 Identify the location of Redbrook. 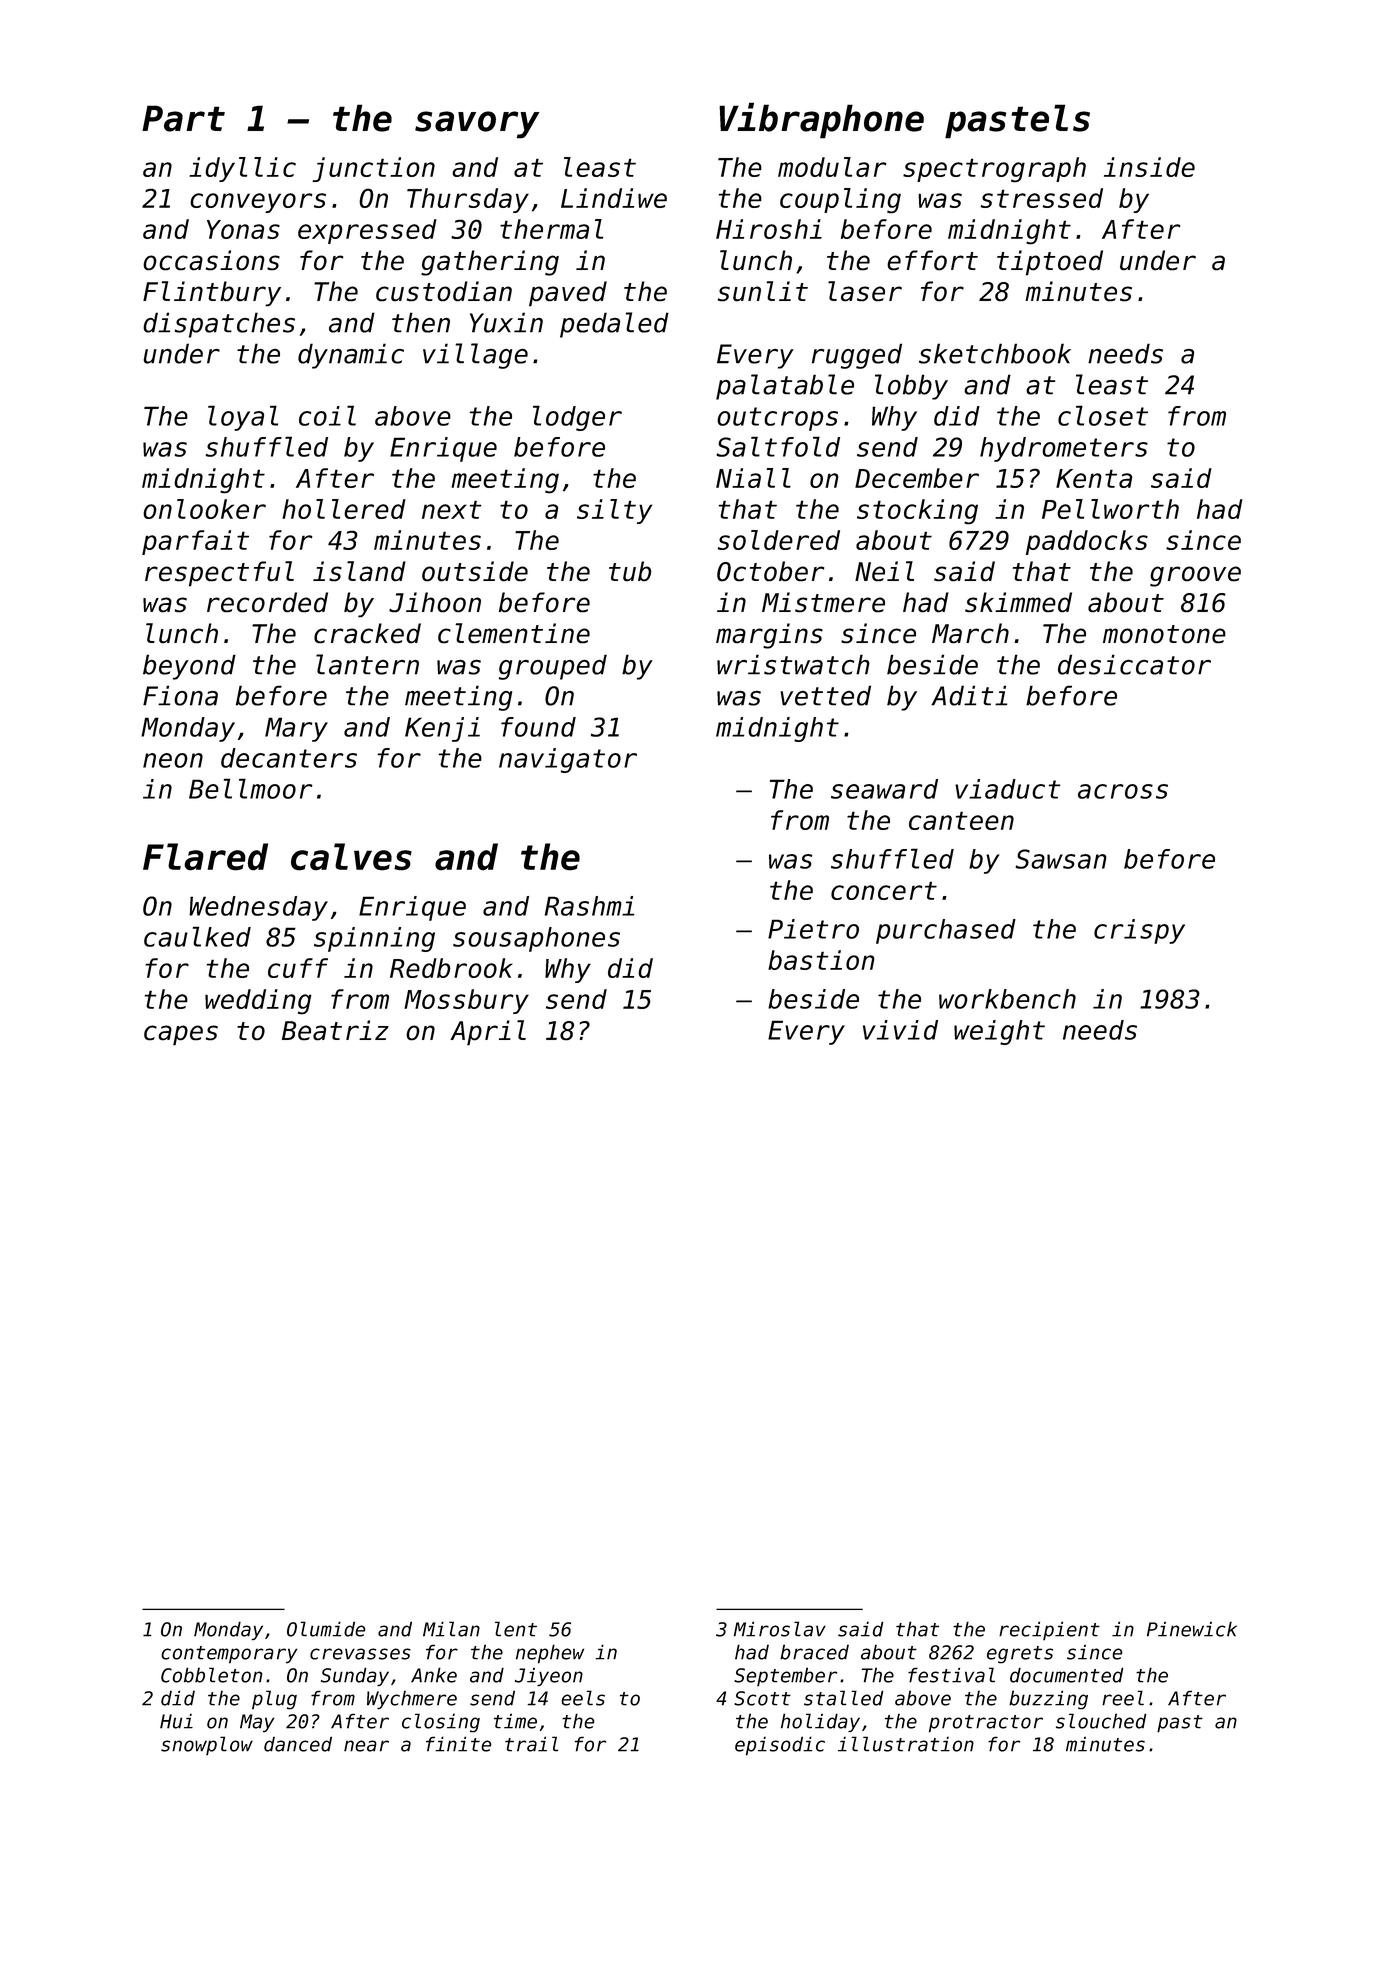
(451, 968).
